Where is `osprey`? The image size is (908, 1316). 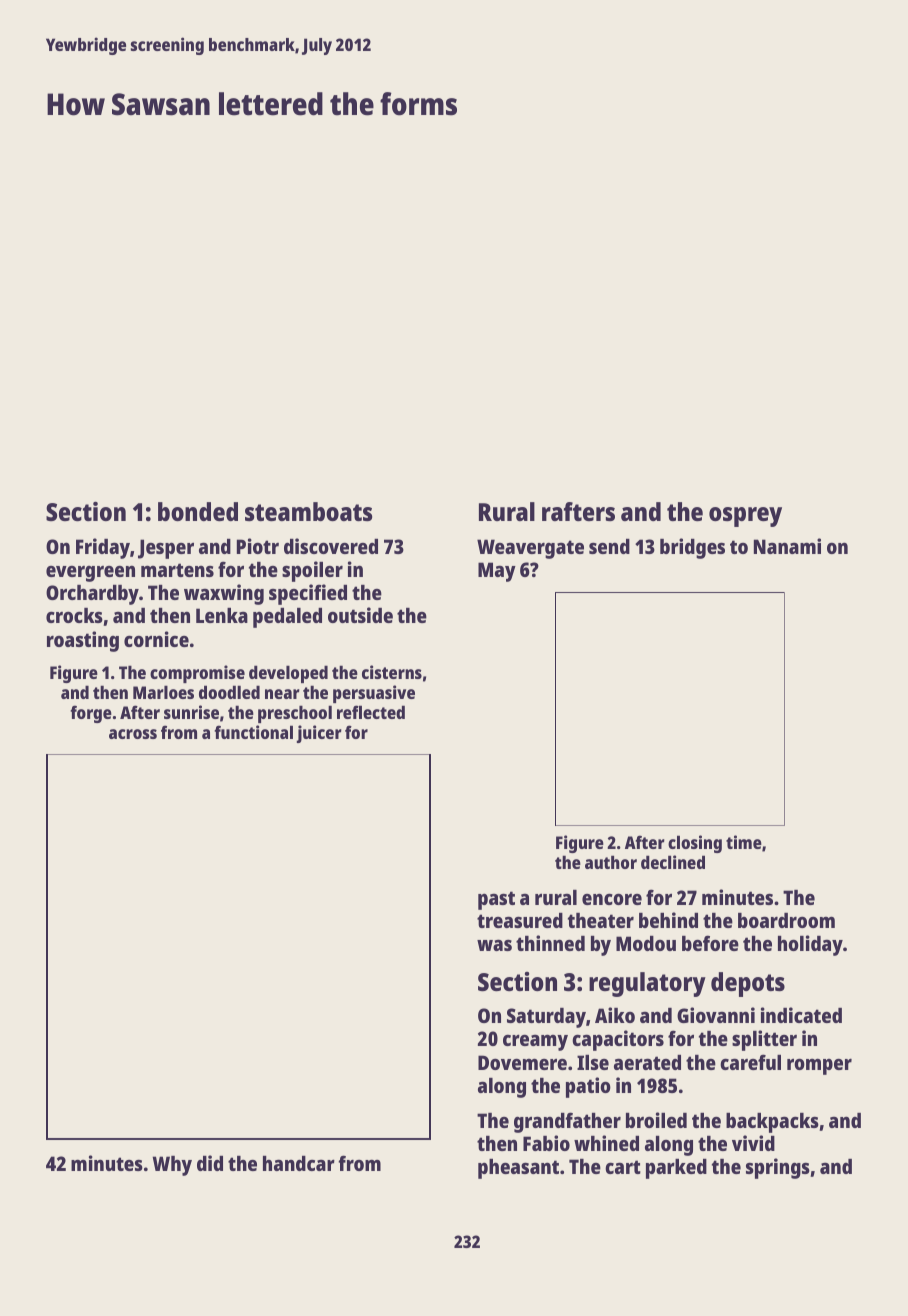
osprey is located at coordinates (745, 517).
